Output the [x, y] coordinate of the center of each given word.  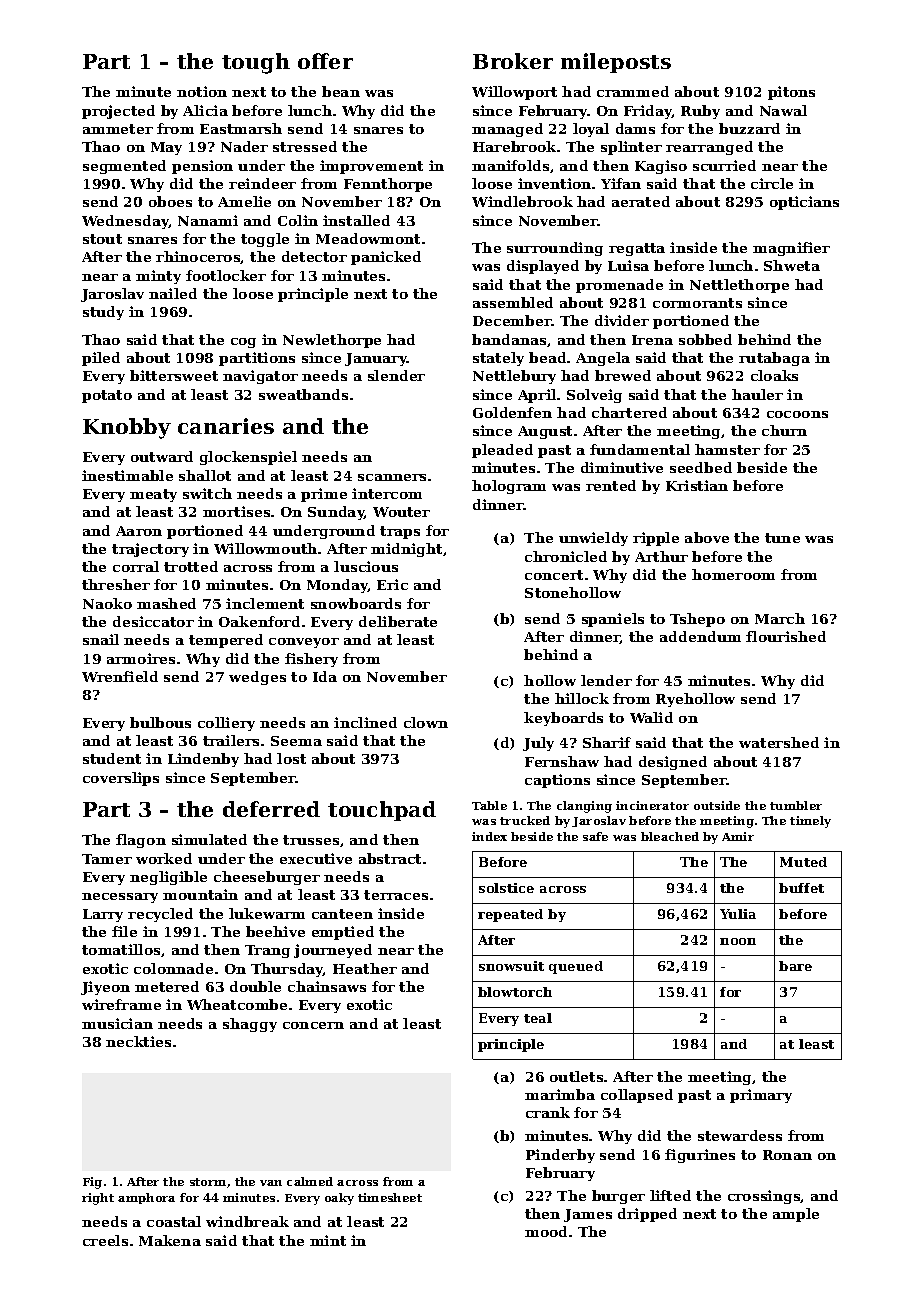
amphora [146, 1198]
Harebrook [514, 146]
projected [118, 112]
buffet [801, 888]
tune [782, 538]
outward [162, 456]
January [376, 359]
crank [548, 1112]
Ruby [700, 112]
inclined [365, 722]
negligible [168, 878]
